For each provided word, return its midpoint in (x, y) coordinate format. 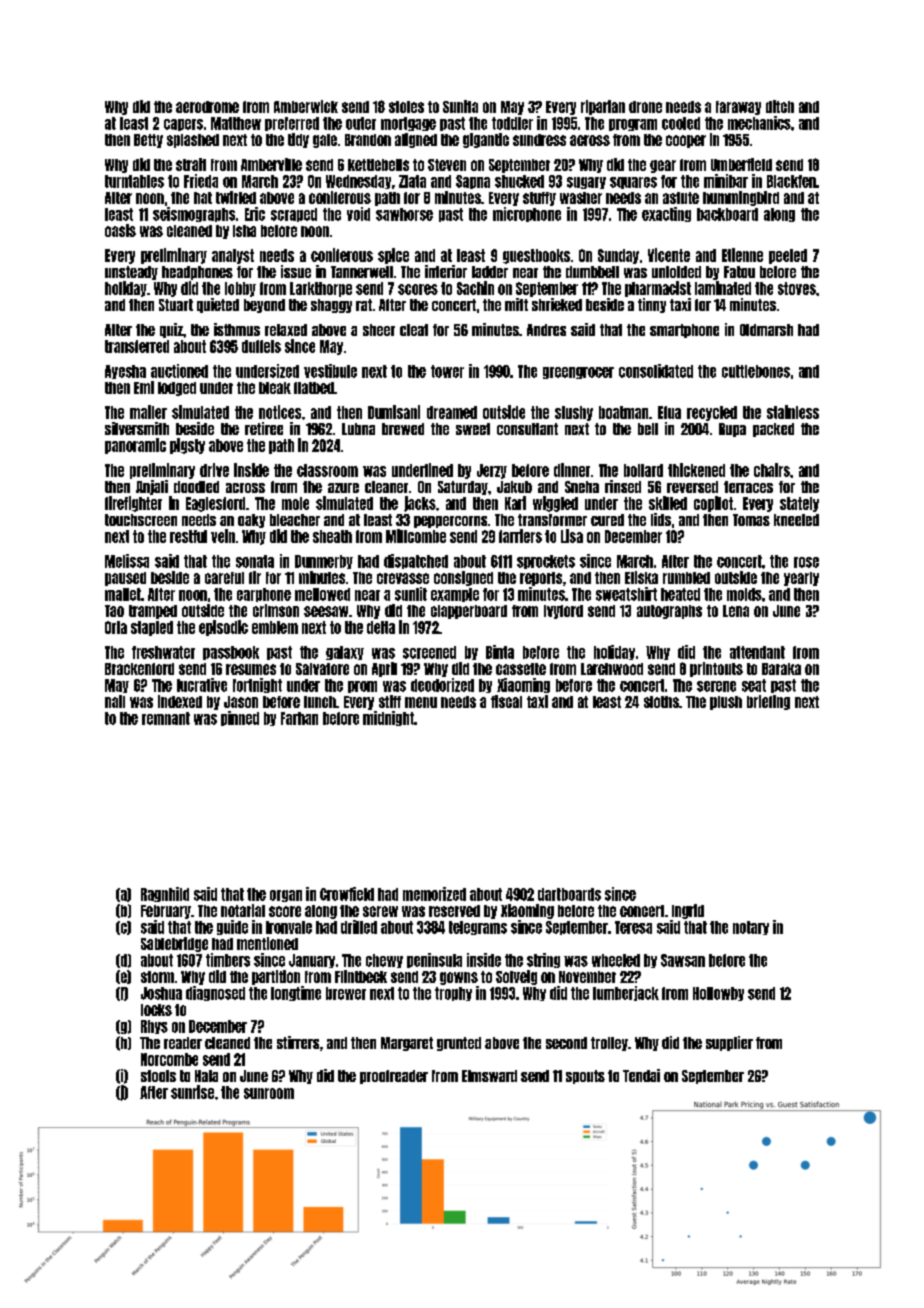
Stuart (176, 305)
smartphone (684, 331)
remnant (166, 718)
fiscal (506, 701)
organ (286, 896)
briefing (768, 702)
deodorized (442, 685)
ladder (490, 272)
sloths (661, 702)
